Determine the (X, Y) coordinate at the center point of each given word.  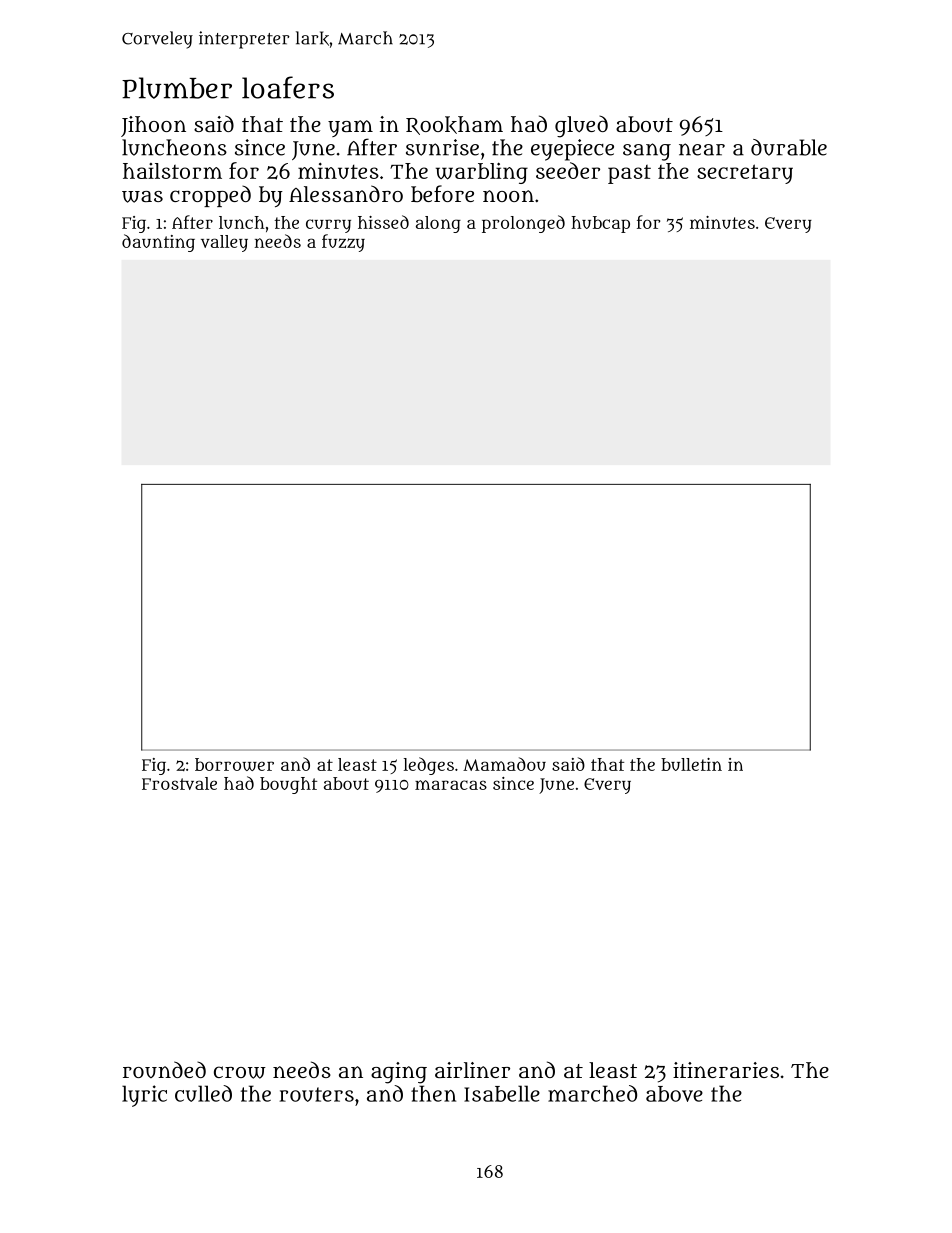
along (438, 224)
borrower (234, 764)
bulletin (691, 764)
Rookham (454, 125)
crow (240, 1072)
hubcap (601, 224)
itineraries (726, 1070)
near (702, 149)
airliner (472, 1070)
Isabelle (502, 1093)
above (674, 1094)
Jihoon (153, 126)
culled (203, 1093)
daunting (158, 243)
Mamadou (504, 764)
